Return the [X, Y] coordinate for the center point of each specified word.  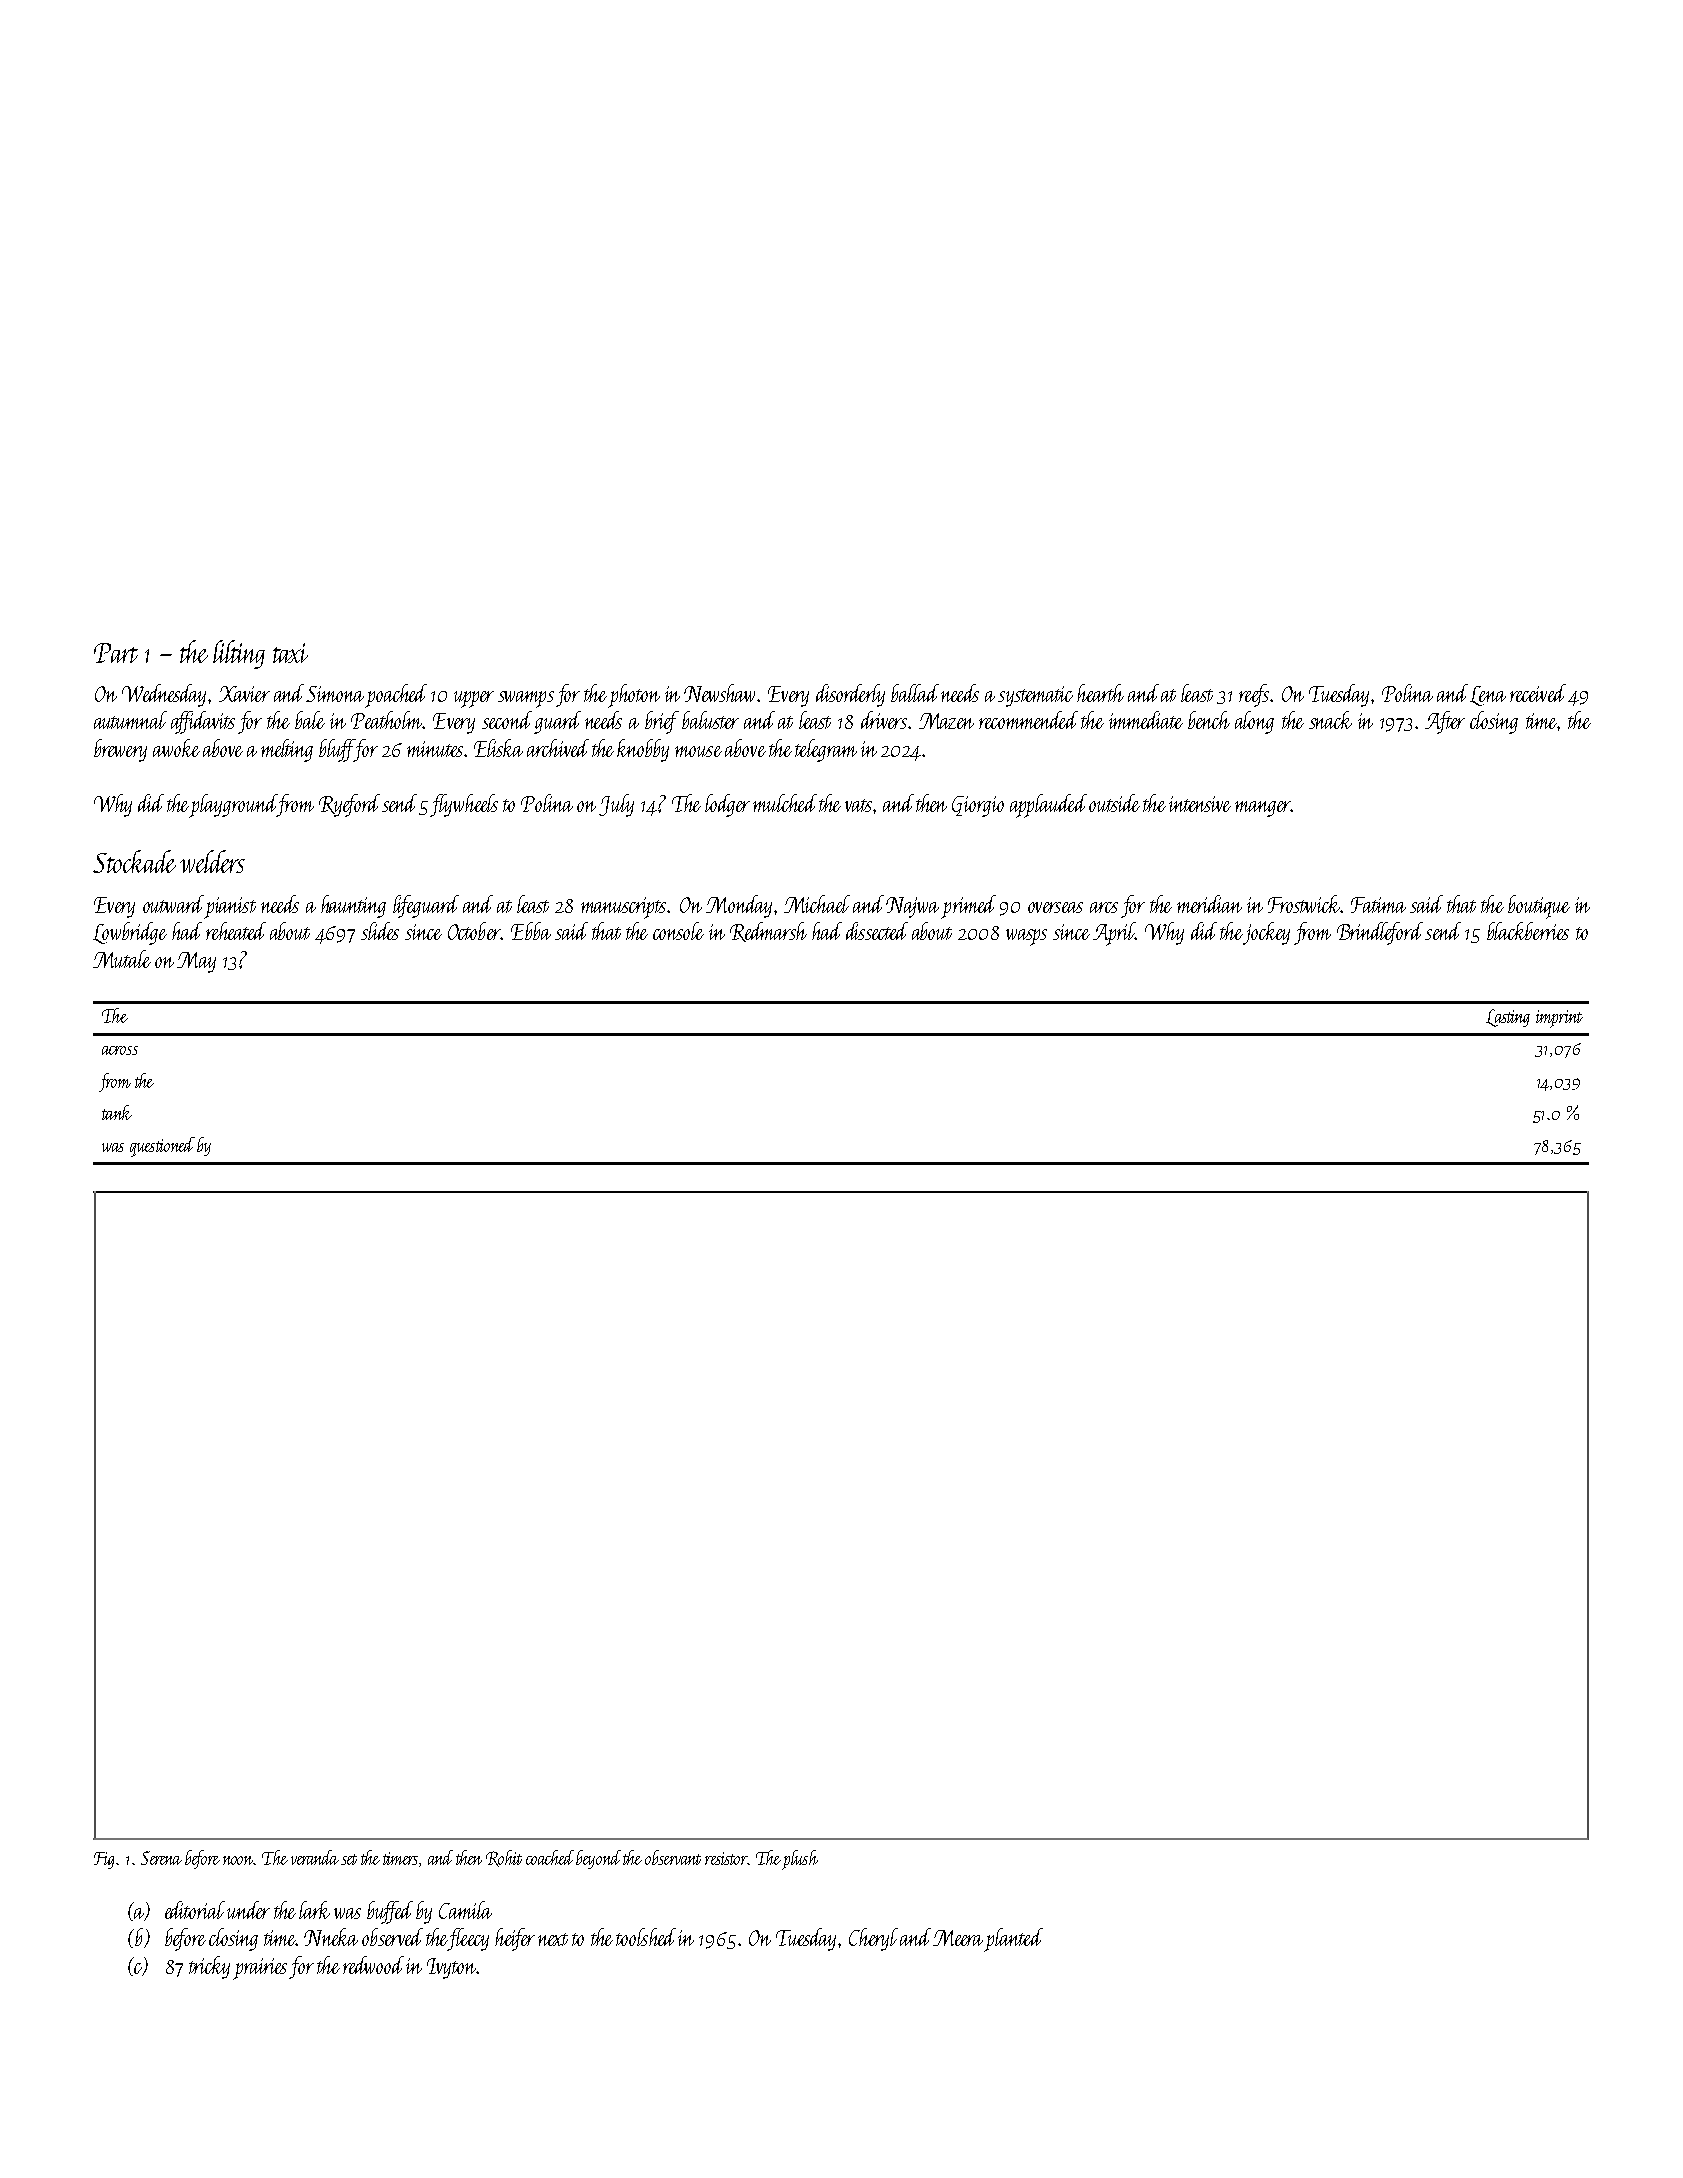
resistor [726, 1858]
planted [1014, 1939]
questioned [162, 1147]
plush [800, 1860]
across [120, 1050]
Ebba [531, 931]
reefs [1254, 695]
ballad [915, 693]
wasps [1026, 937]
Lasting [1508, 1018]
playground [234, 805]
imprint [1559, 1019]
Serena [161, 1858]
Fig [104, 1860]
